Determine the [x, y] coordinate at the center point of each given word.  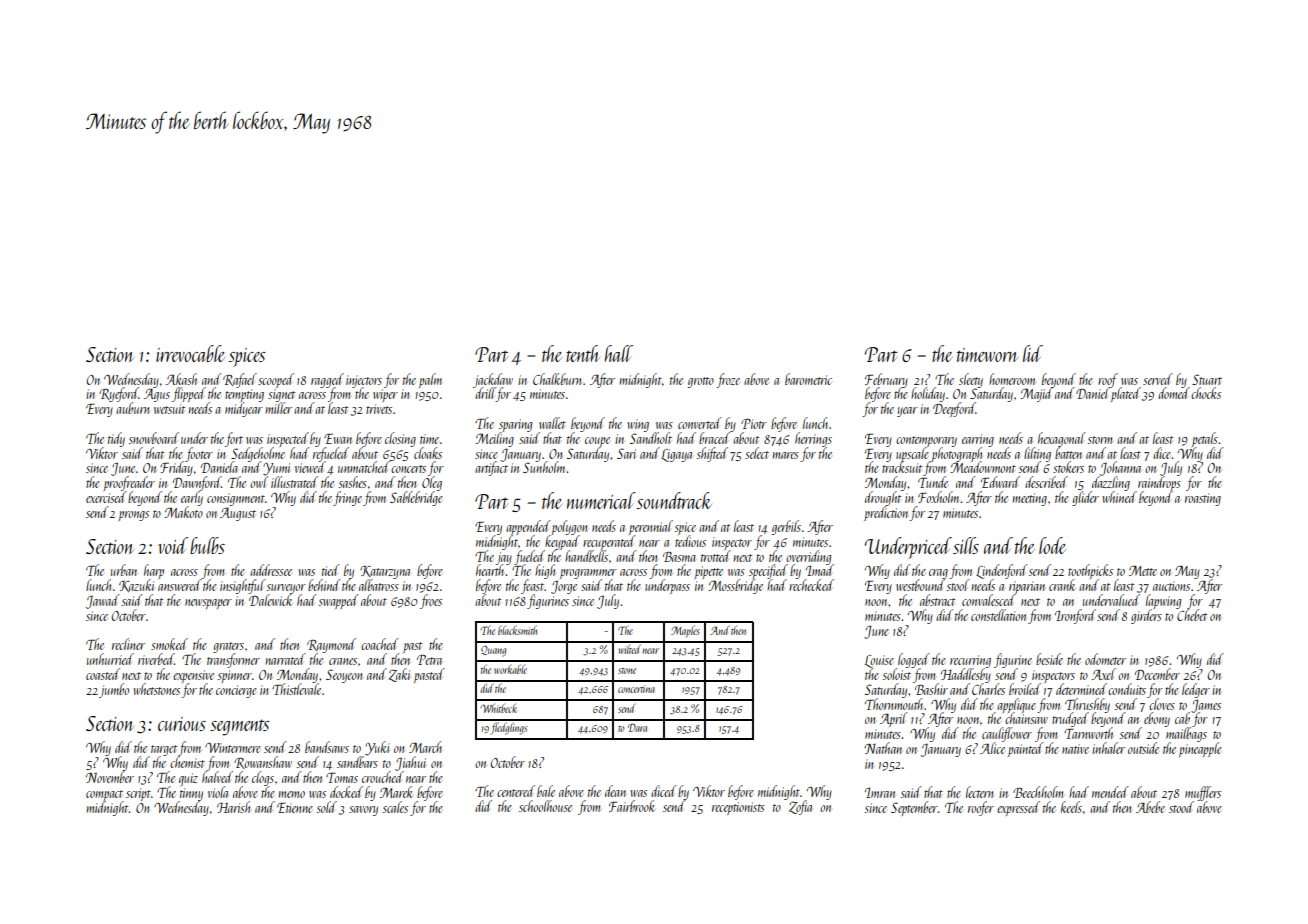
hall [619, 353]
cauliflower [1007, 734]
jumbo [114, 690]
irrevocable [190, 353]
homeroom [1012, 379]
